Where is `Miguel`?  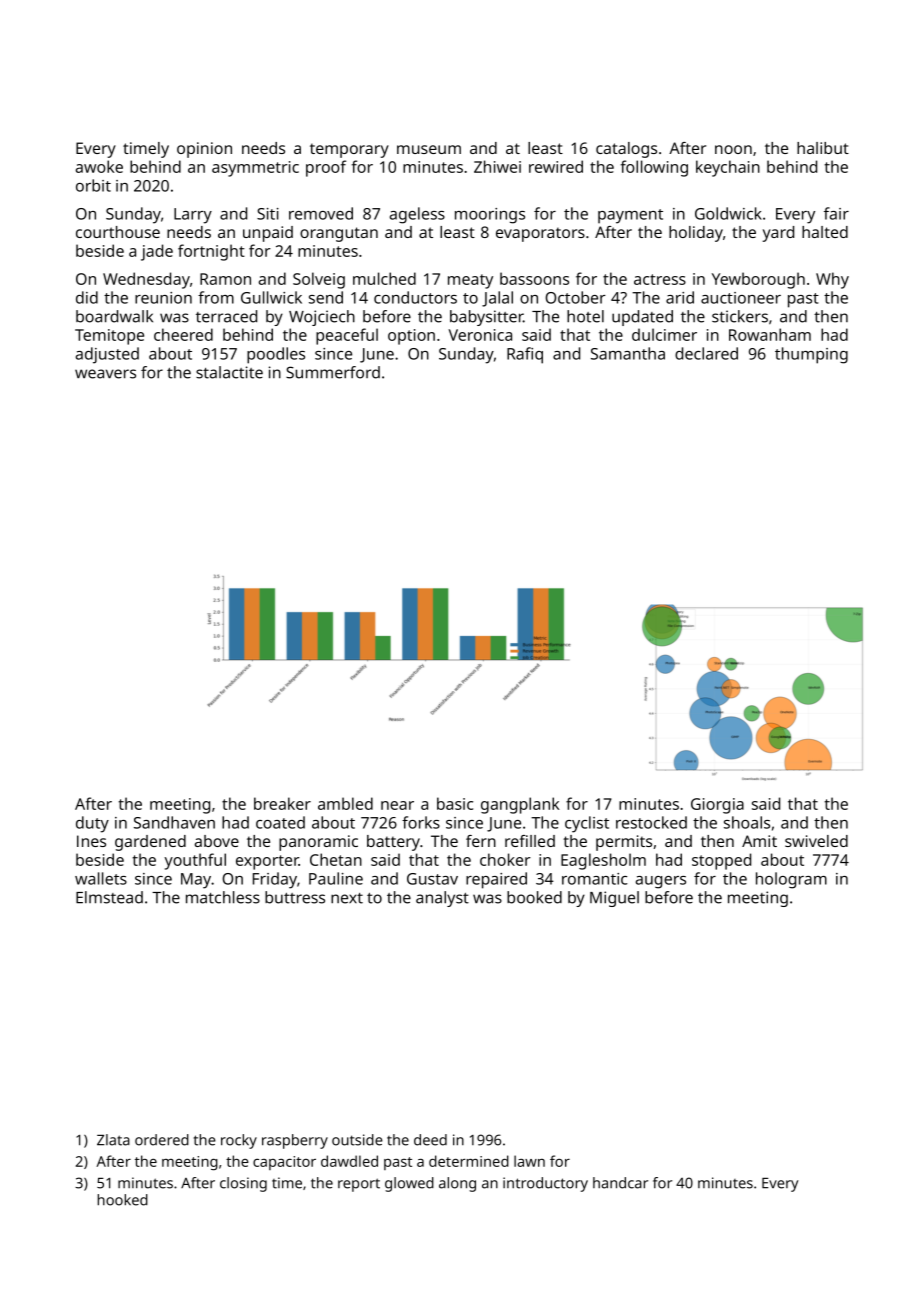 Miguel is located at coordinates (614, 899).
